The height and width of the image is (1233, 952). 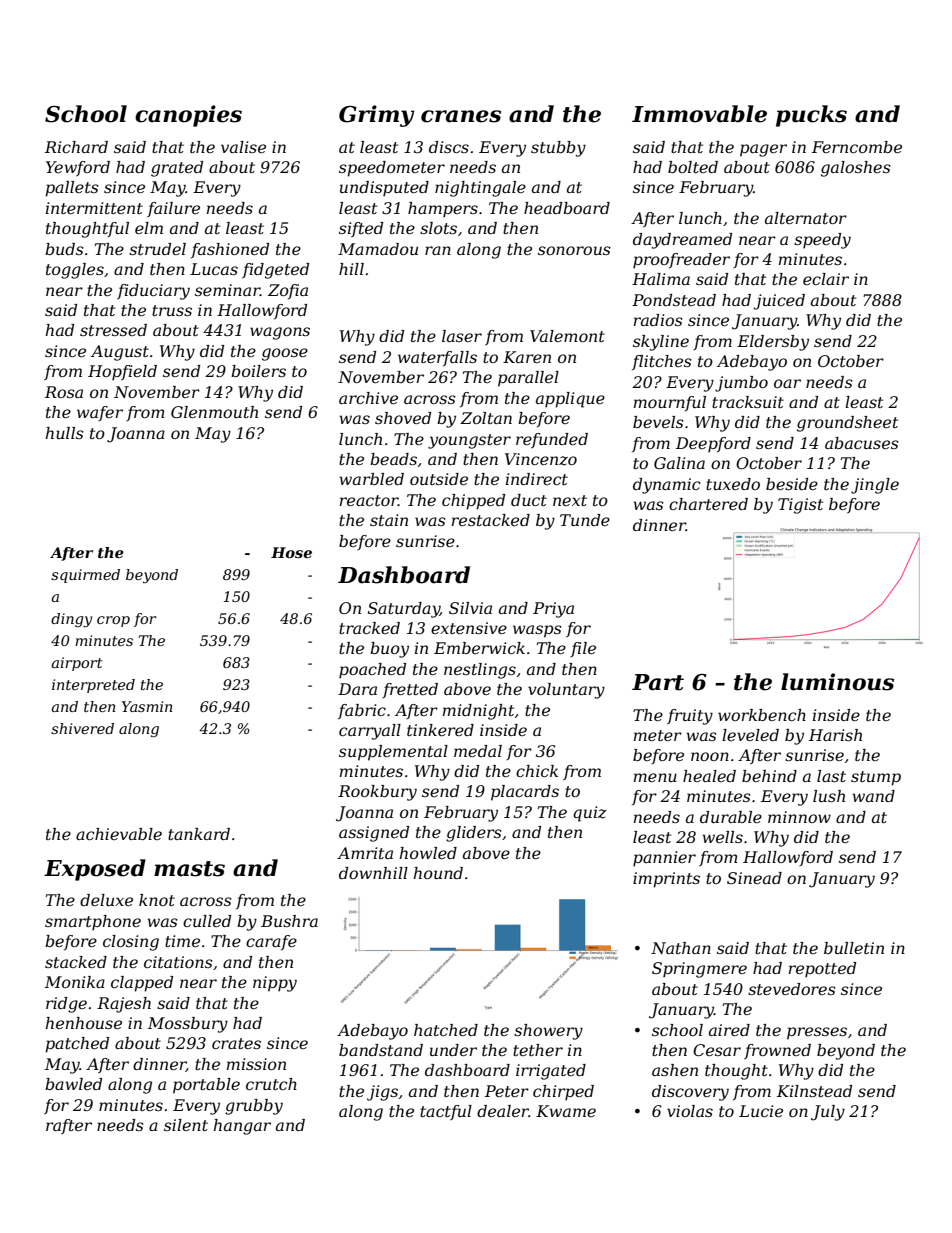 What do you see at coordinates (85, 576) in the image?
I see `squirmed` at bounding box center [85, 576].
